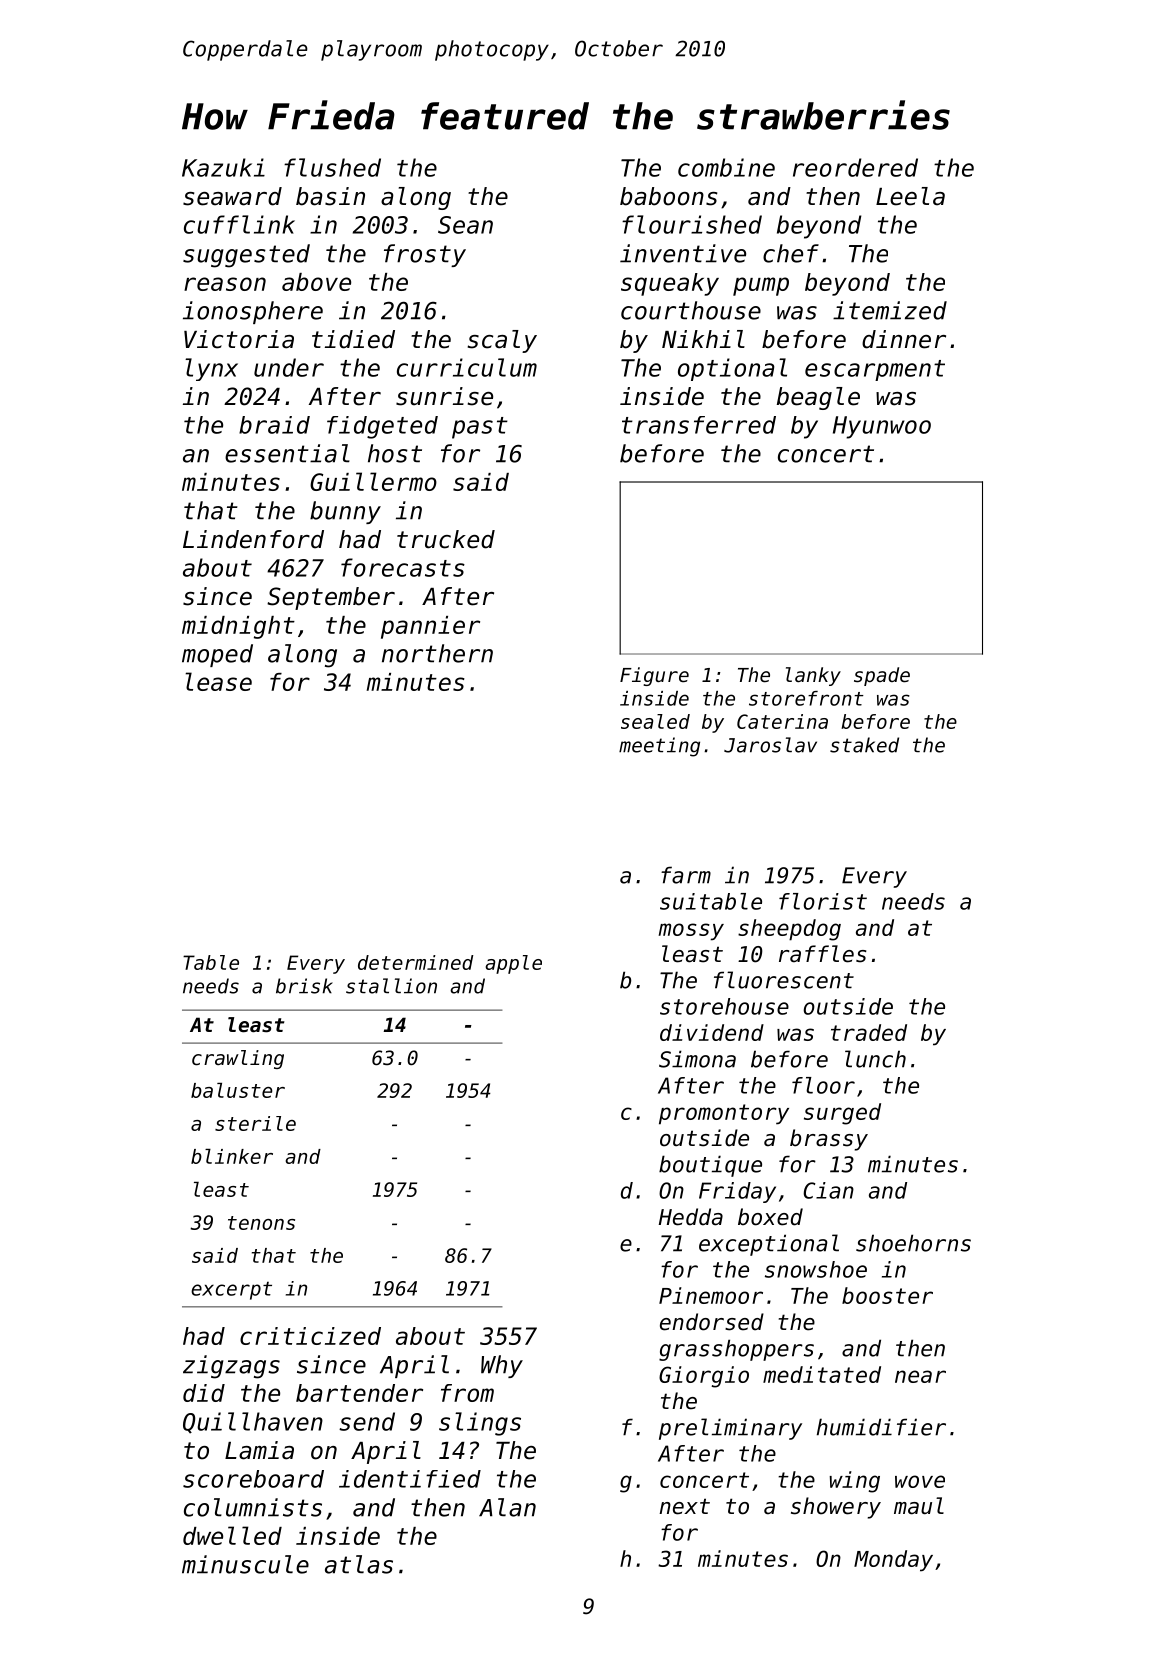 The image size is (1165, 1654). What do you see at coordinates (882, 427) in the screenshot?
I see `Hyunwoo` at bounding box center [882, 427].
